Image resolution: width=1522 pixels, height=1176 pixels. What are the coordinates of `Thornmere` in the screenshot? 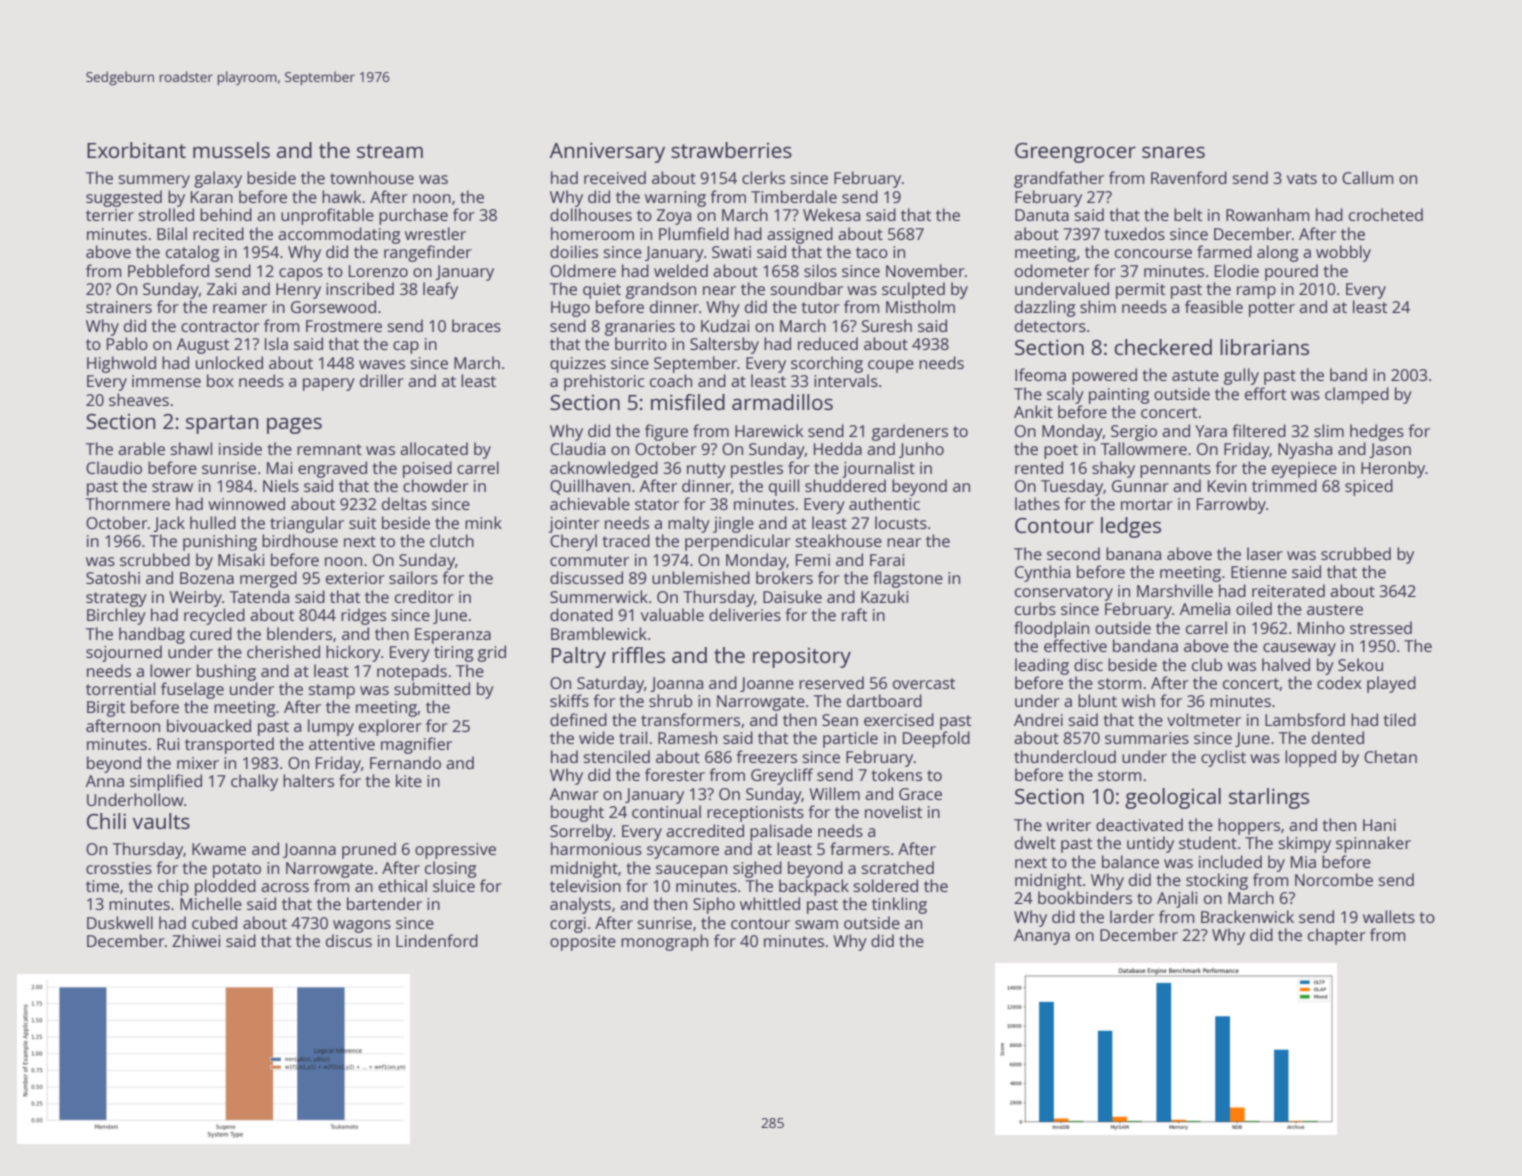 It's located at (128, 503).
